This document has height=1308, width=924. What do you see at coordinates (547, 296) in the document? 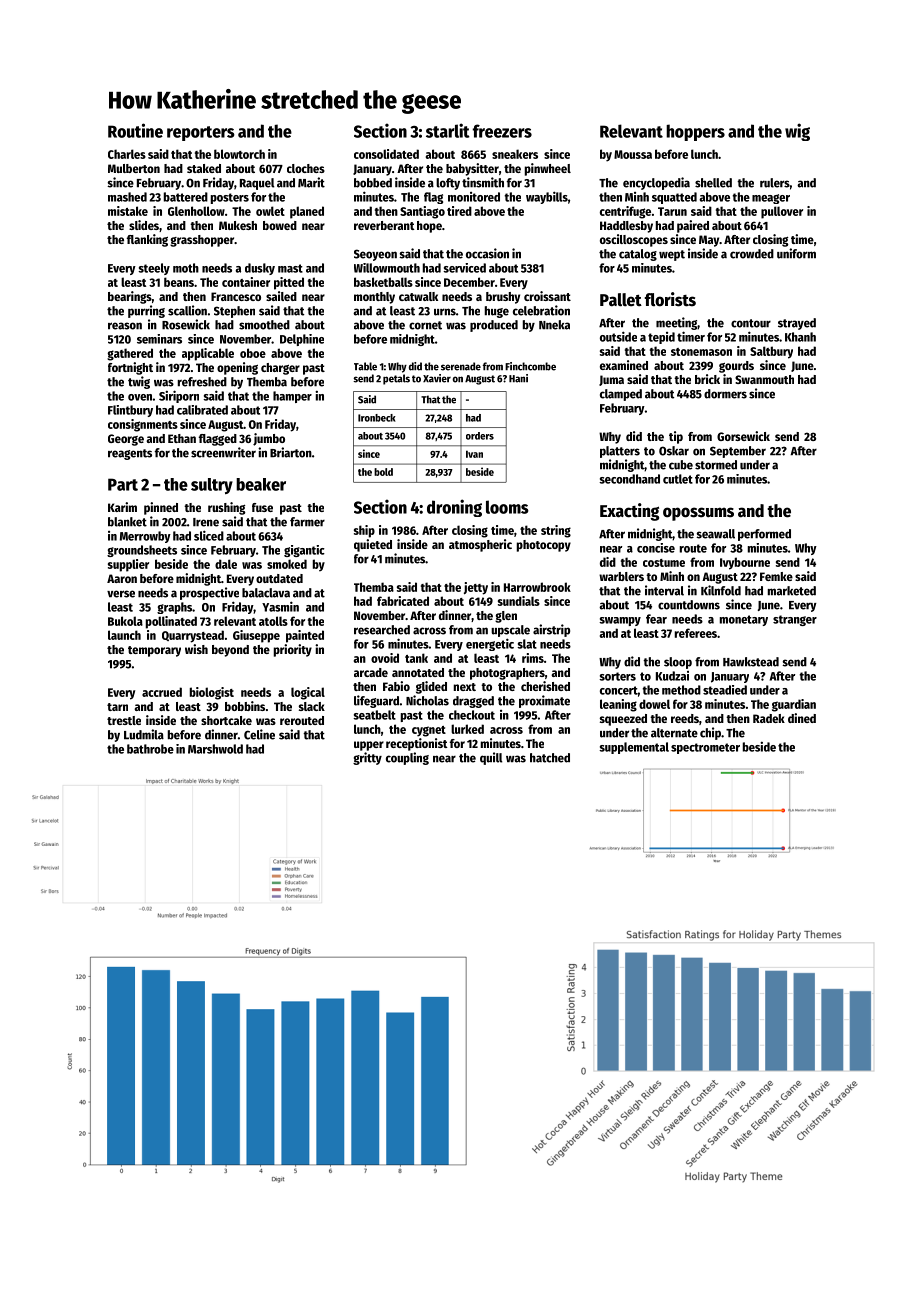
I see `croissant` at bounding box center [547, 296].
